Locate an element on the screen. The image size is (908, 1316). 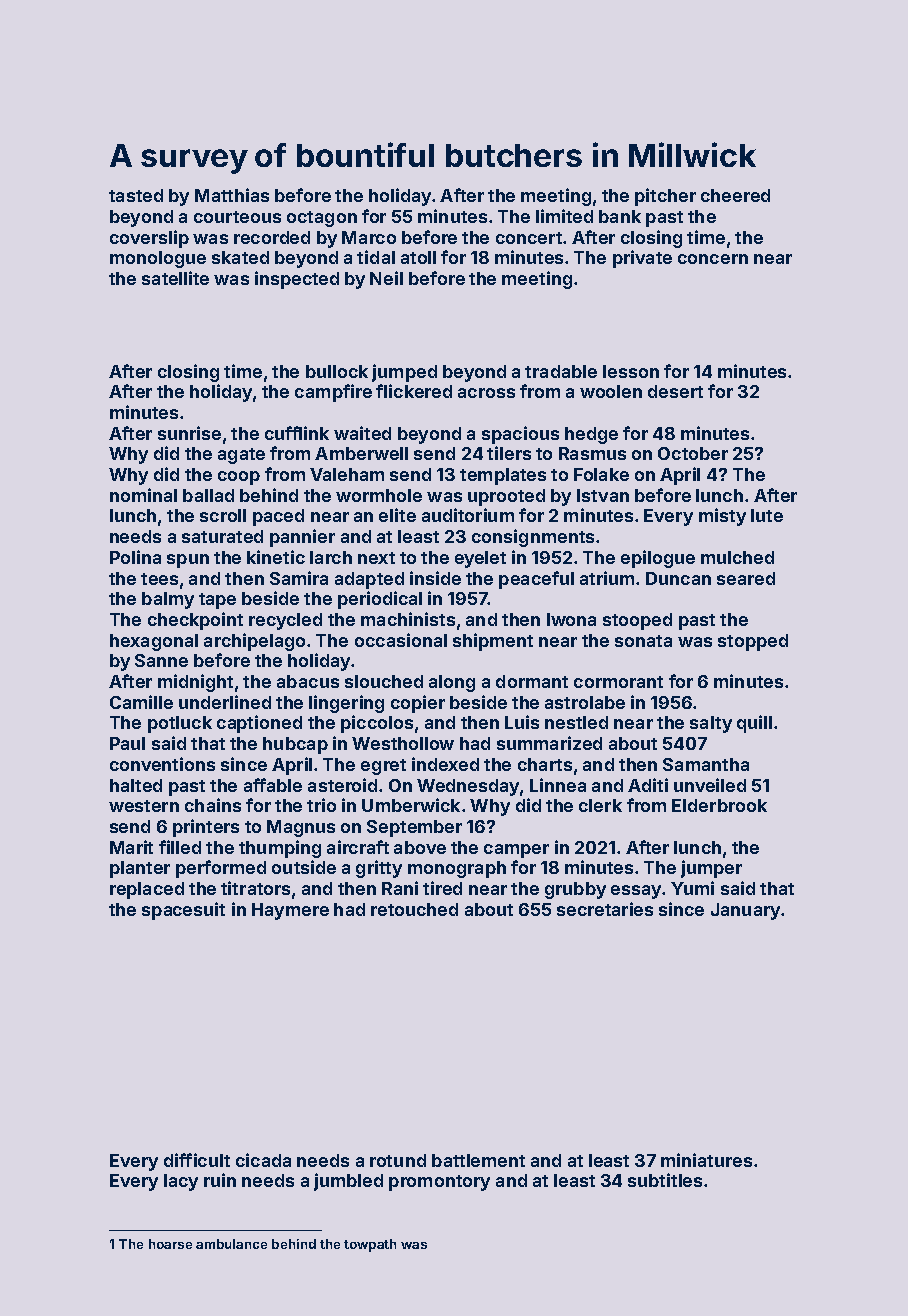
promontory is located at coordinates (439, 1183).
